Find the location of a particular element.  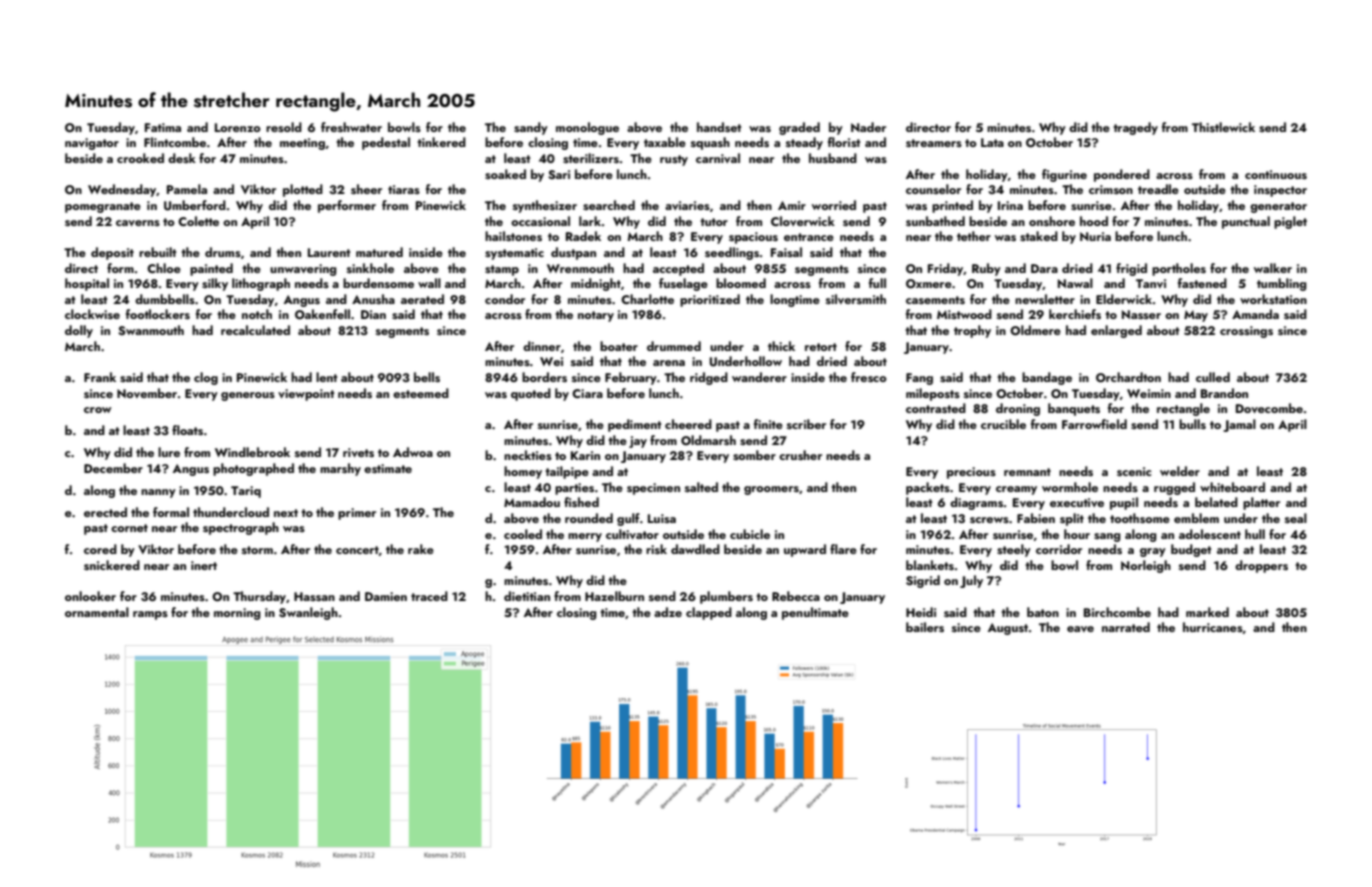

painted is located at coordinates (211, 269).
